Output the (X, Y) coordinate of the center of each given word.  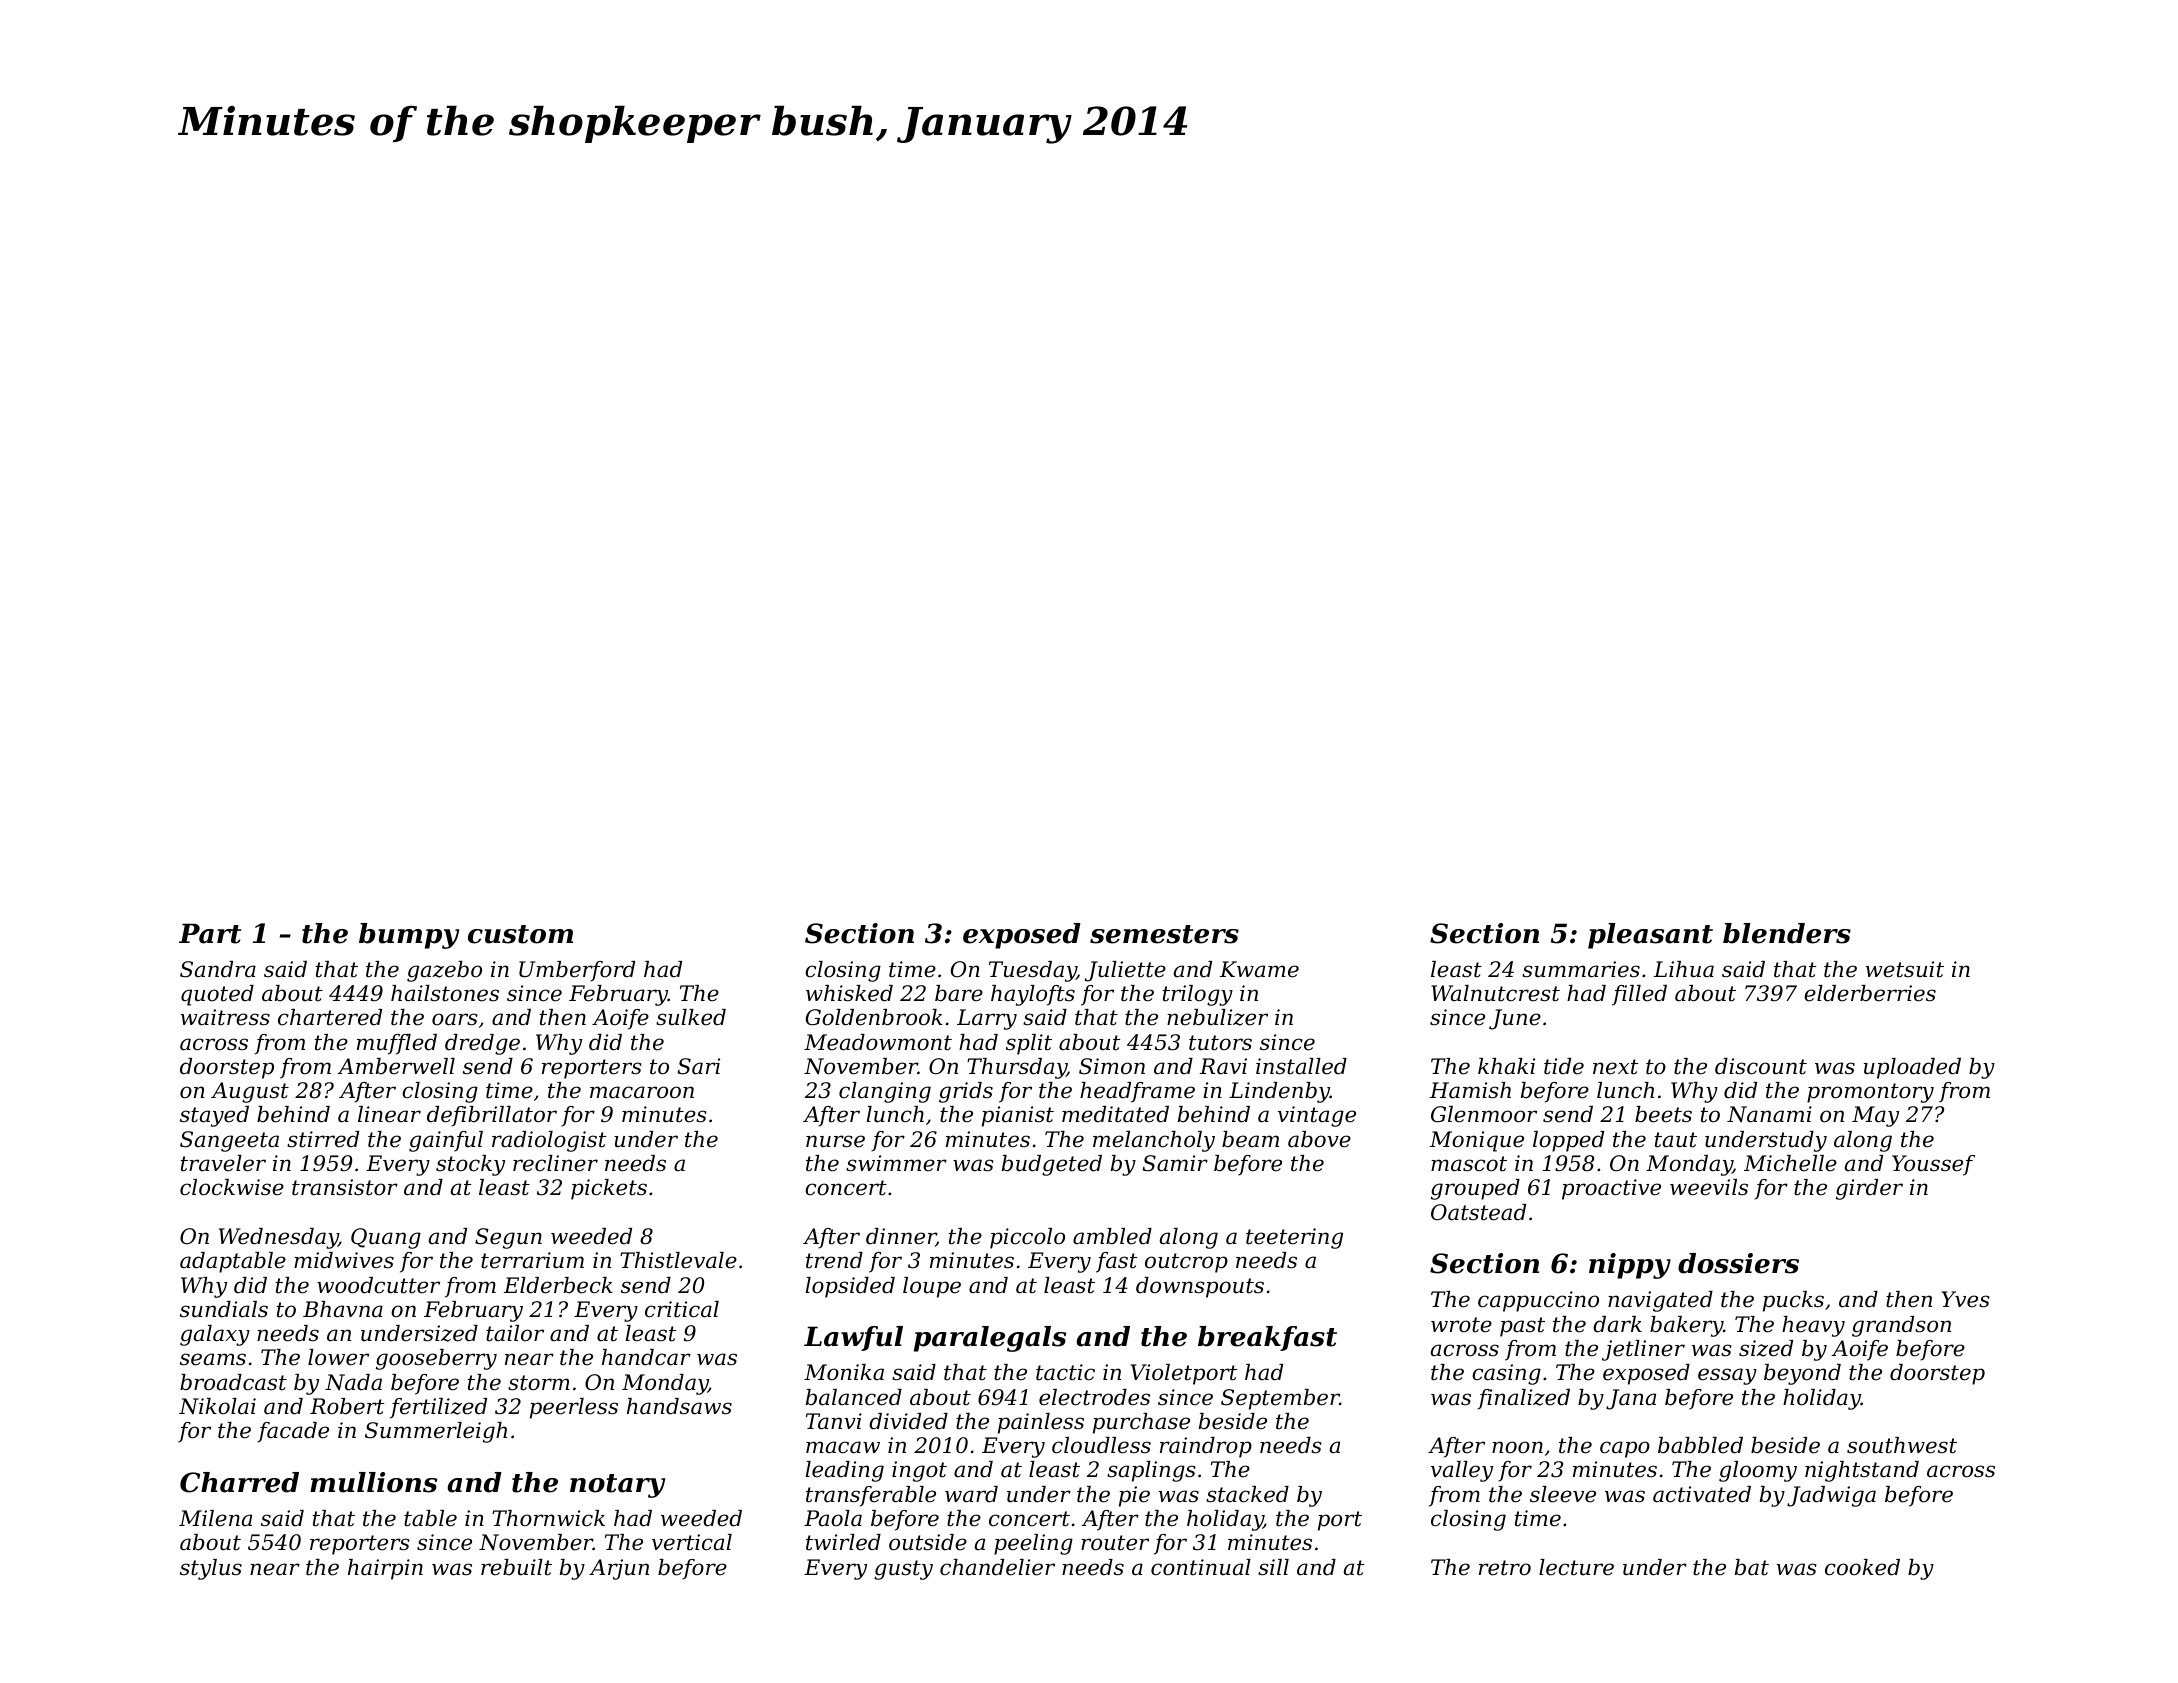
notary (617, 1486)
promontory (1870, 1093)
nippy (1630, 1266)
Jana (1631, 1399)
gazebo (444, 971)
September (1280, 1399)
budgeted (1052, 1165)
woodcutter (378, 1285)
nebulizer (1217, 1017)
